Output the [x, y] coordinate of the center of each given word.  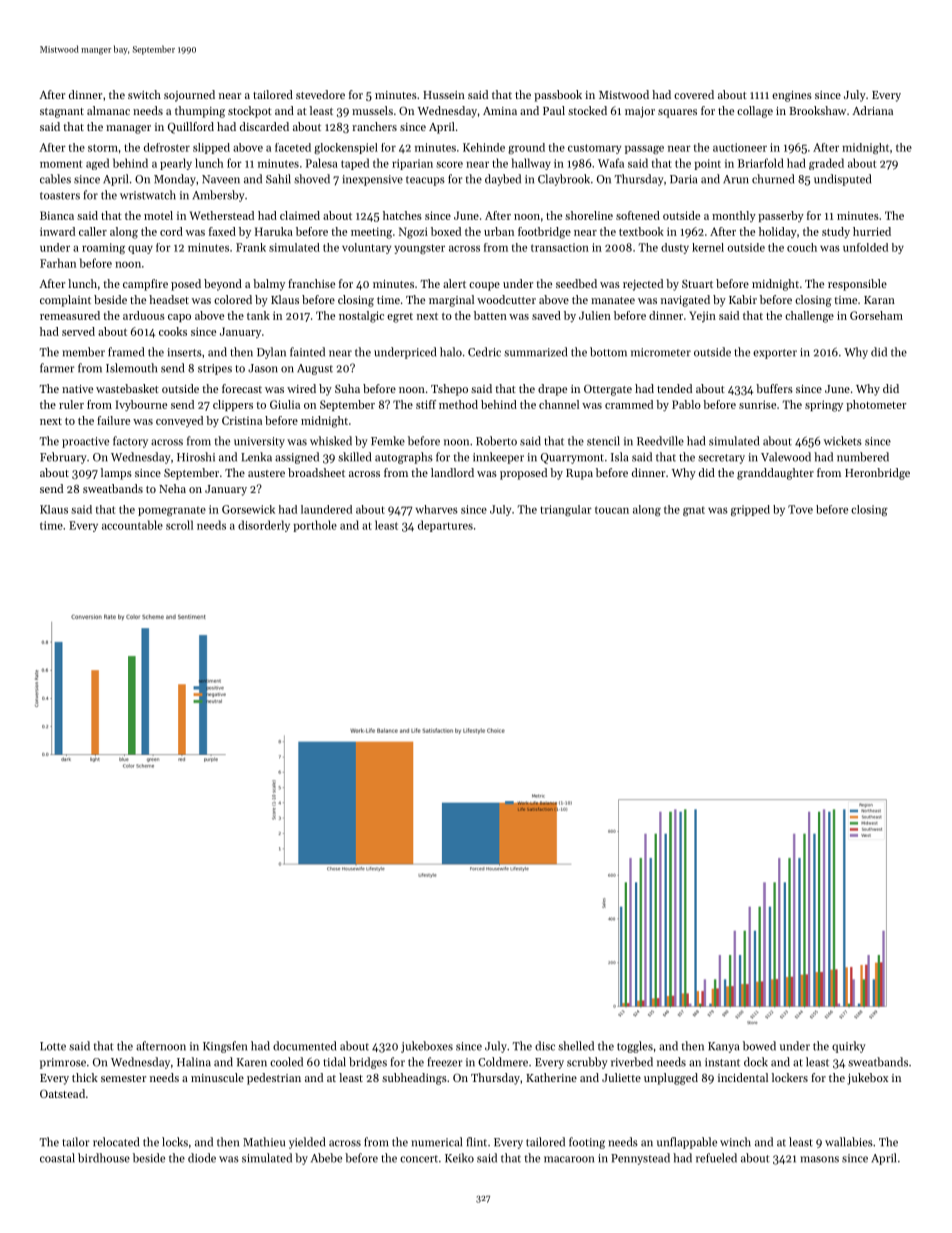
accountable [132, 525]
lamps [116, 474]
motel [158, 215]
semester [123, 1078]
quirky [849, 1047]
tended [674, 388]
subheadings [414, 1079]
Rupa [579, 474]
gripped [750, 510]
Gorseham [876, 315]
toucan [612, 510]
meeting [371, 233]
